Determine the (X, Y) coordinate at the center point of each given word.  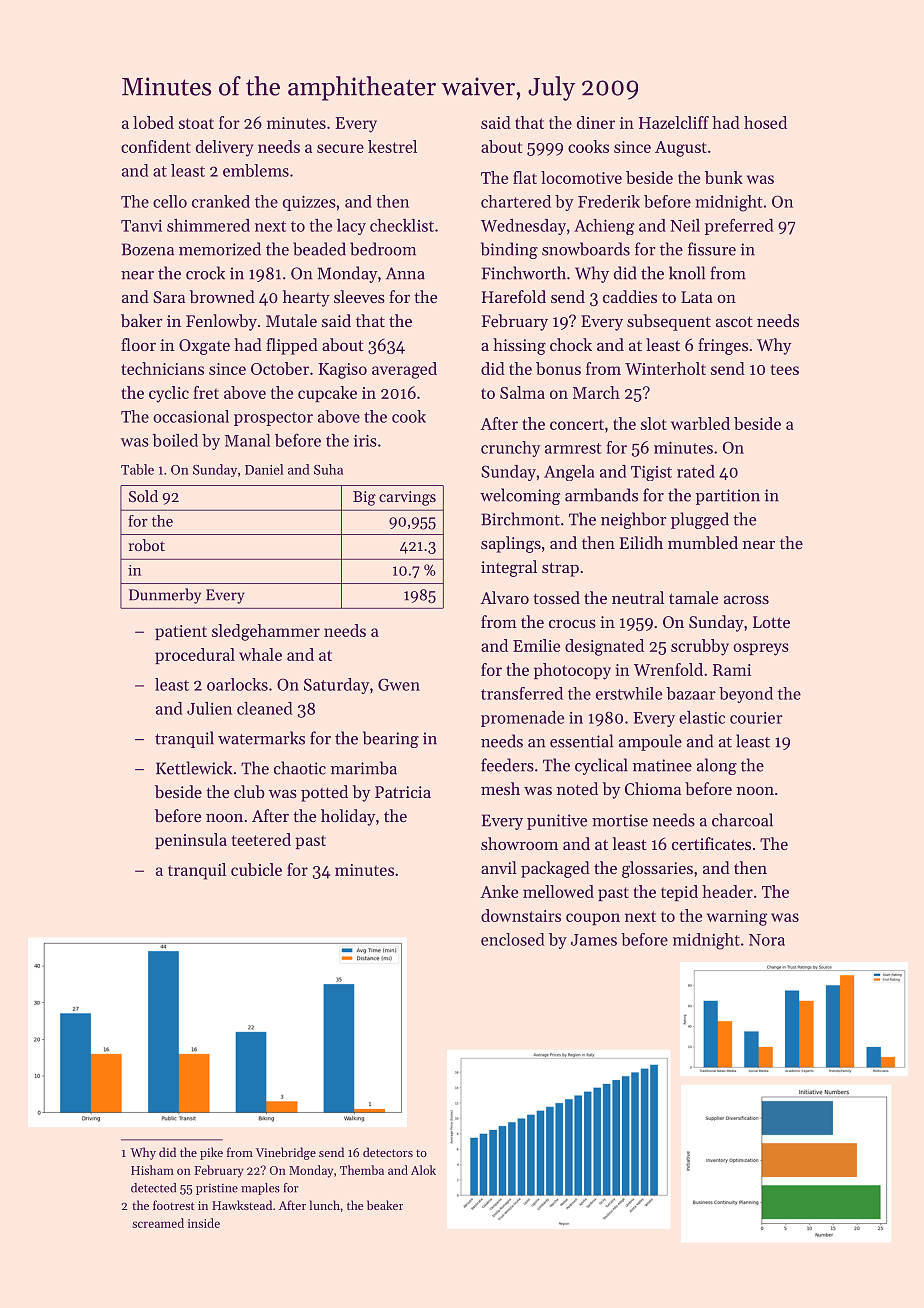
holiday (348, 817)
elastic (702, 717)
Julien (209, 708)
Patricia (403, 792)
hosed (765, 122)
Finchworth (524, 273)
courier (756, 718)
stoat (196, 123)
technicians (162, 368)
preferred (739, 226)
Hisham (152, 1170)
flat (525, 177)
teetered (261, 839)
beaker (385, 1205)
